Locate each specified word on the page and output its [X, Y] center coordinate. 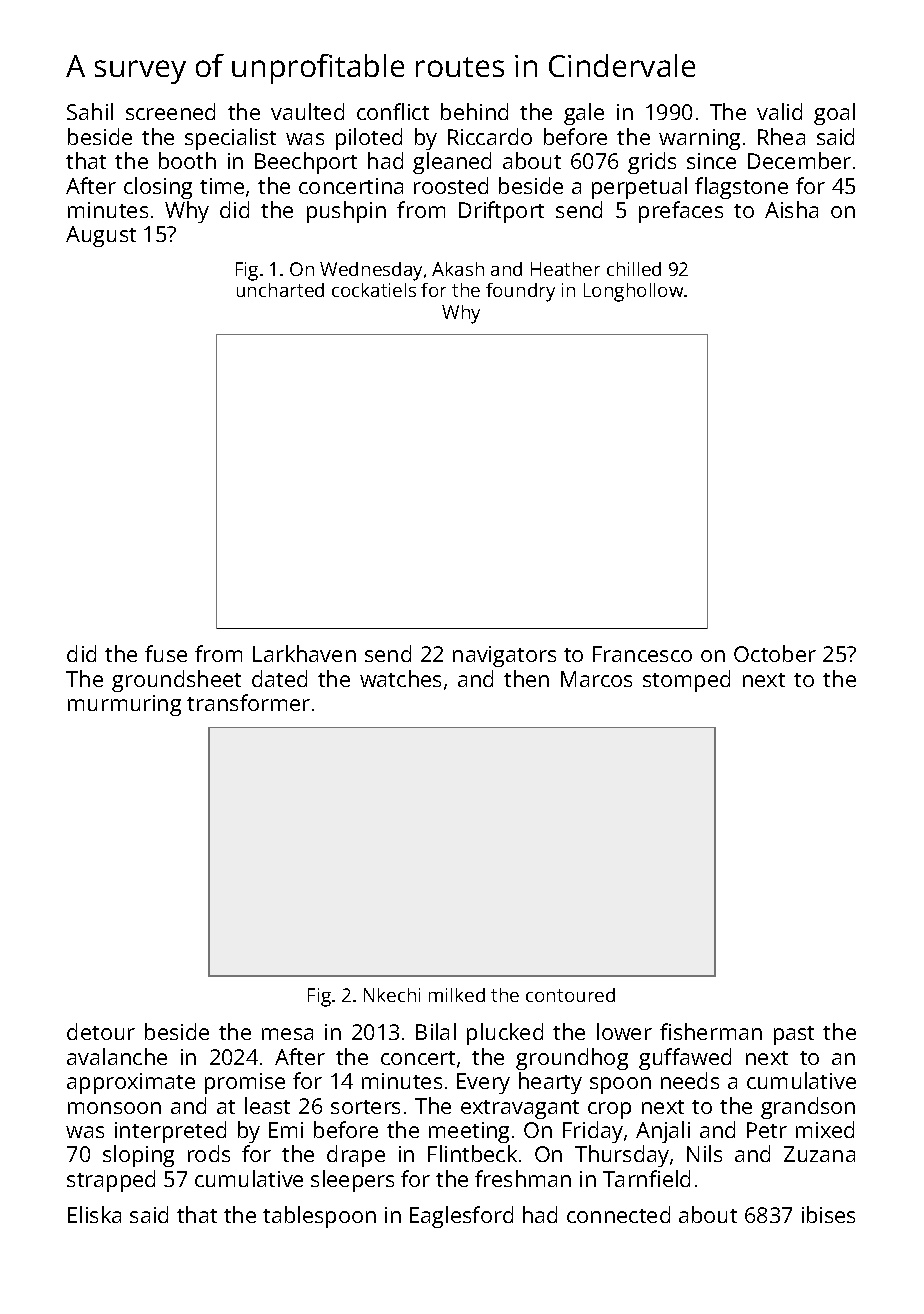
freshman [523, 1178]
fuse [166, 653]
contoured [570, 995]
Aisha [791, 209]
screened [170, 111]
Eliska [94, 1214]
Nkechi [392, 995]
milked [457, 995]
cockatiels [374, 290]
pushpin [346, 212]
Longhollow [633, 292]
